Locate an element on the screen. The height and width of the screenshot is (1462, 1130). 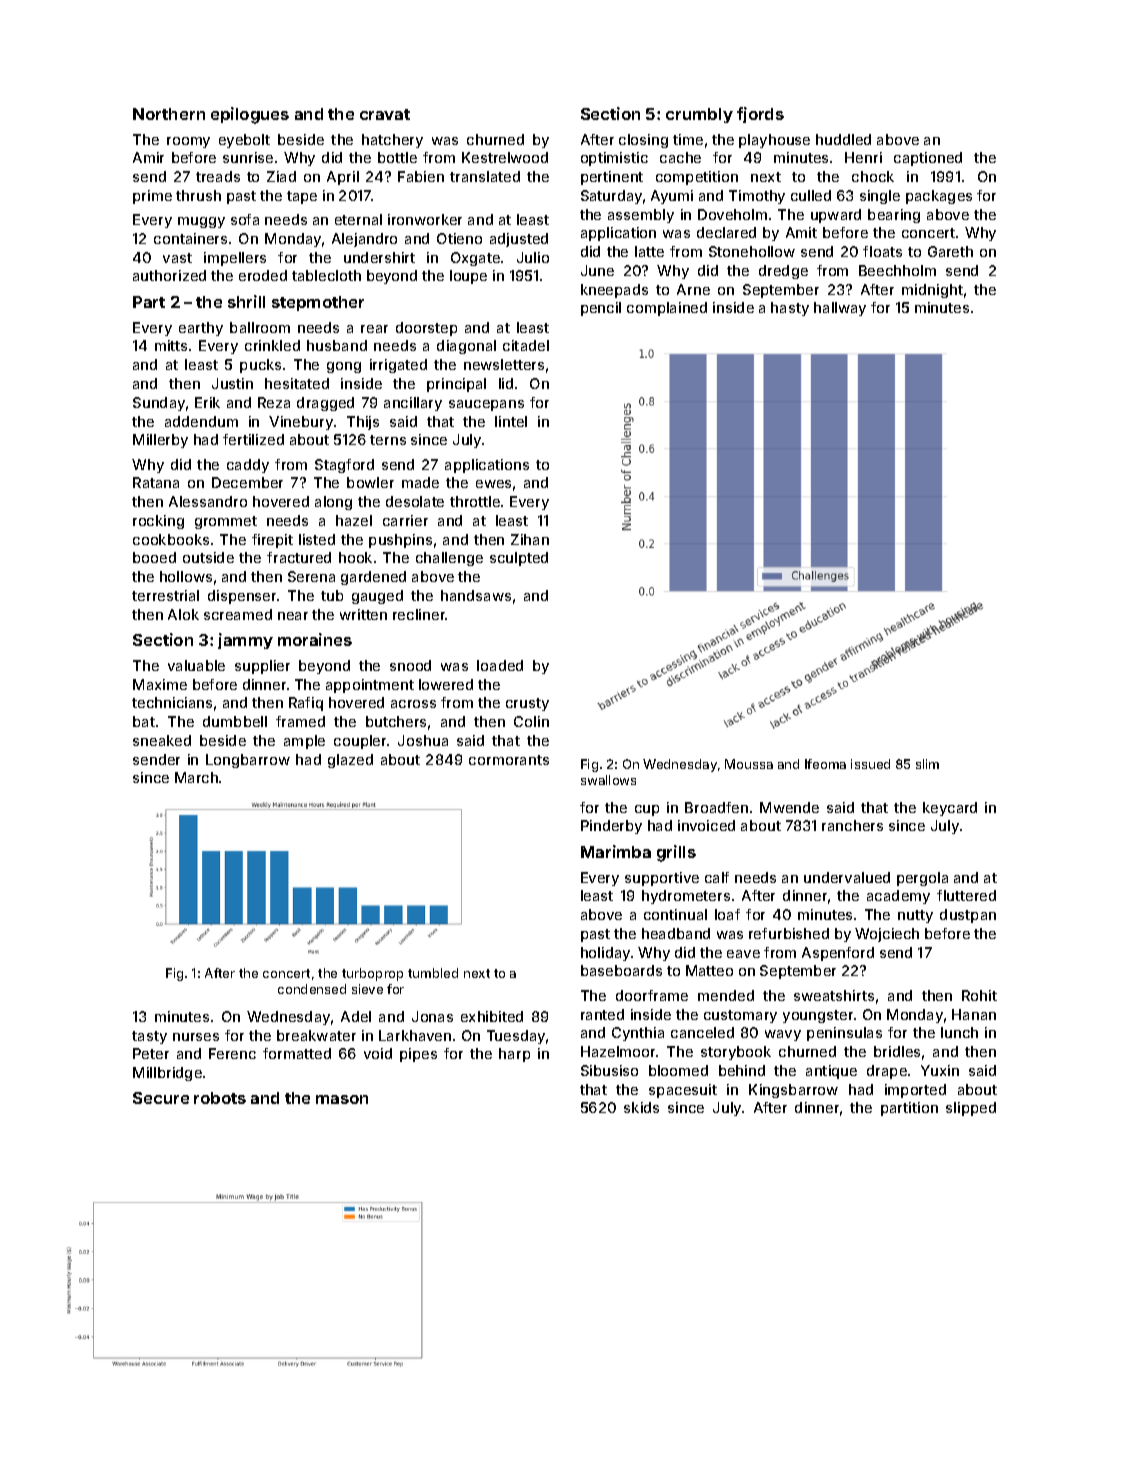
ranchers is located at coordinates (852, 825).
